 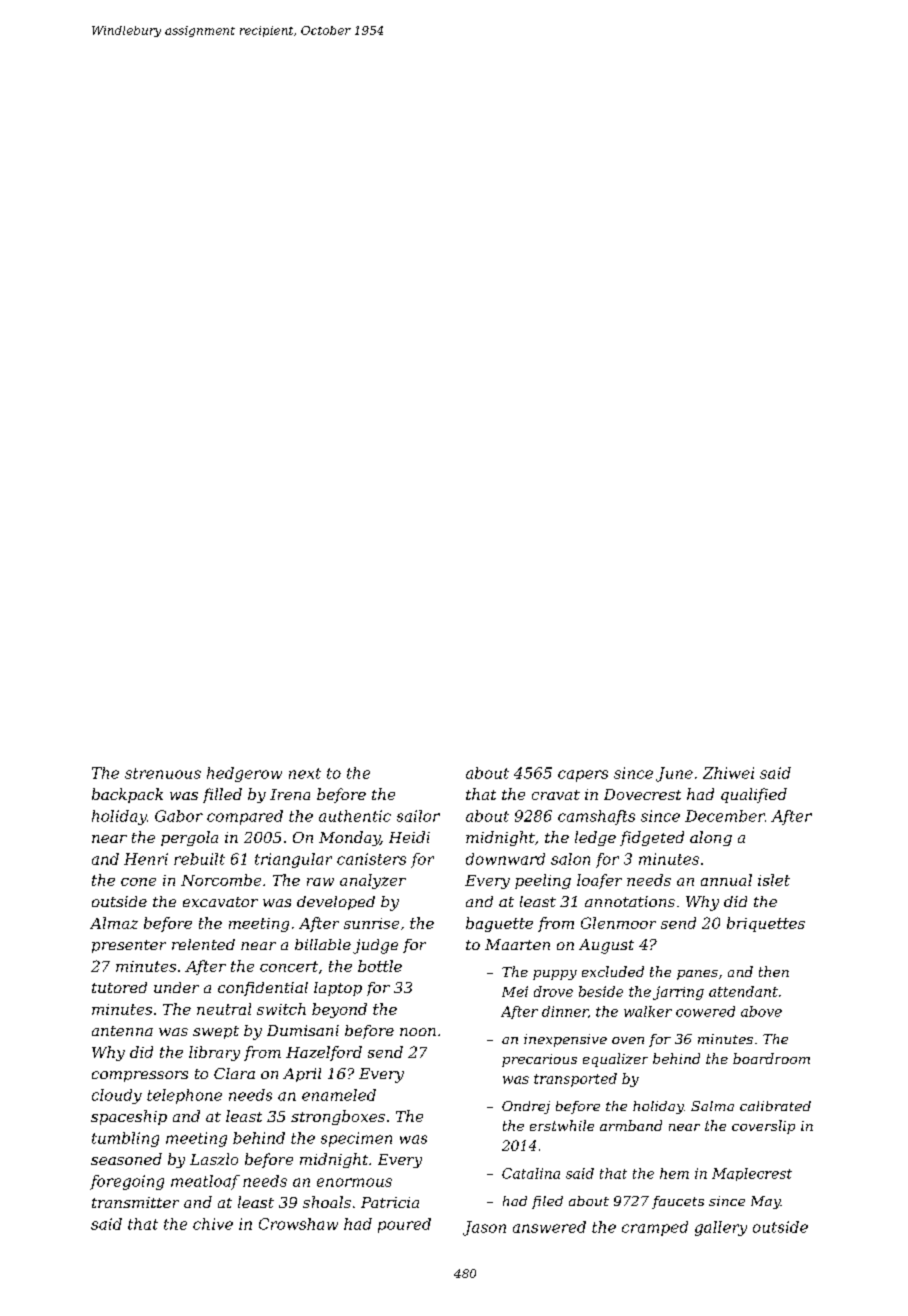 I want to click on August, so click(x=606, y=946).
